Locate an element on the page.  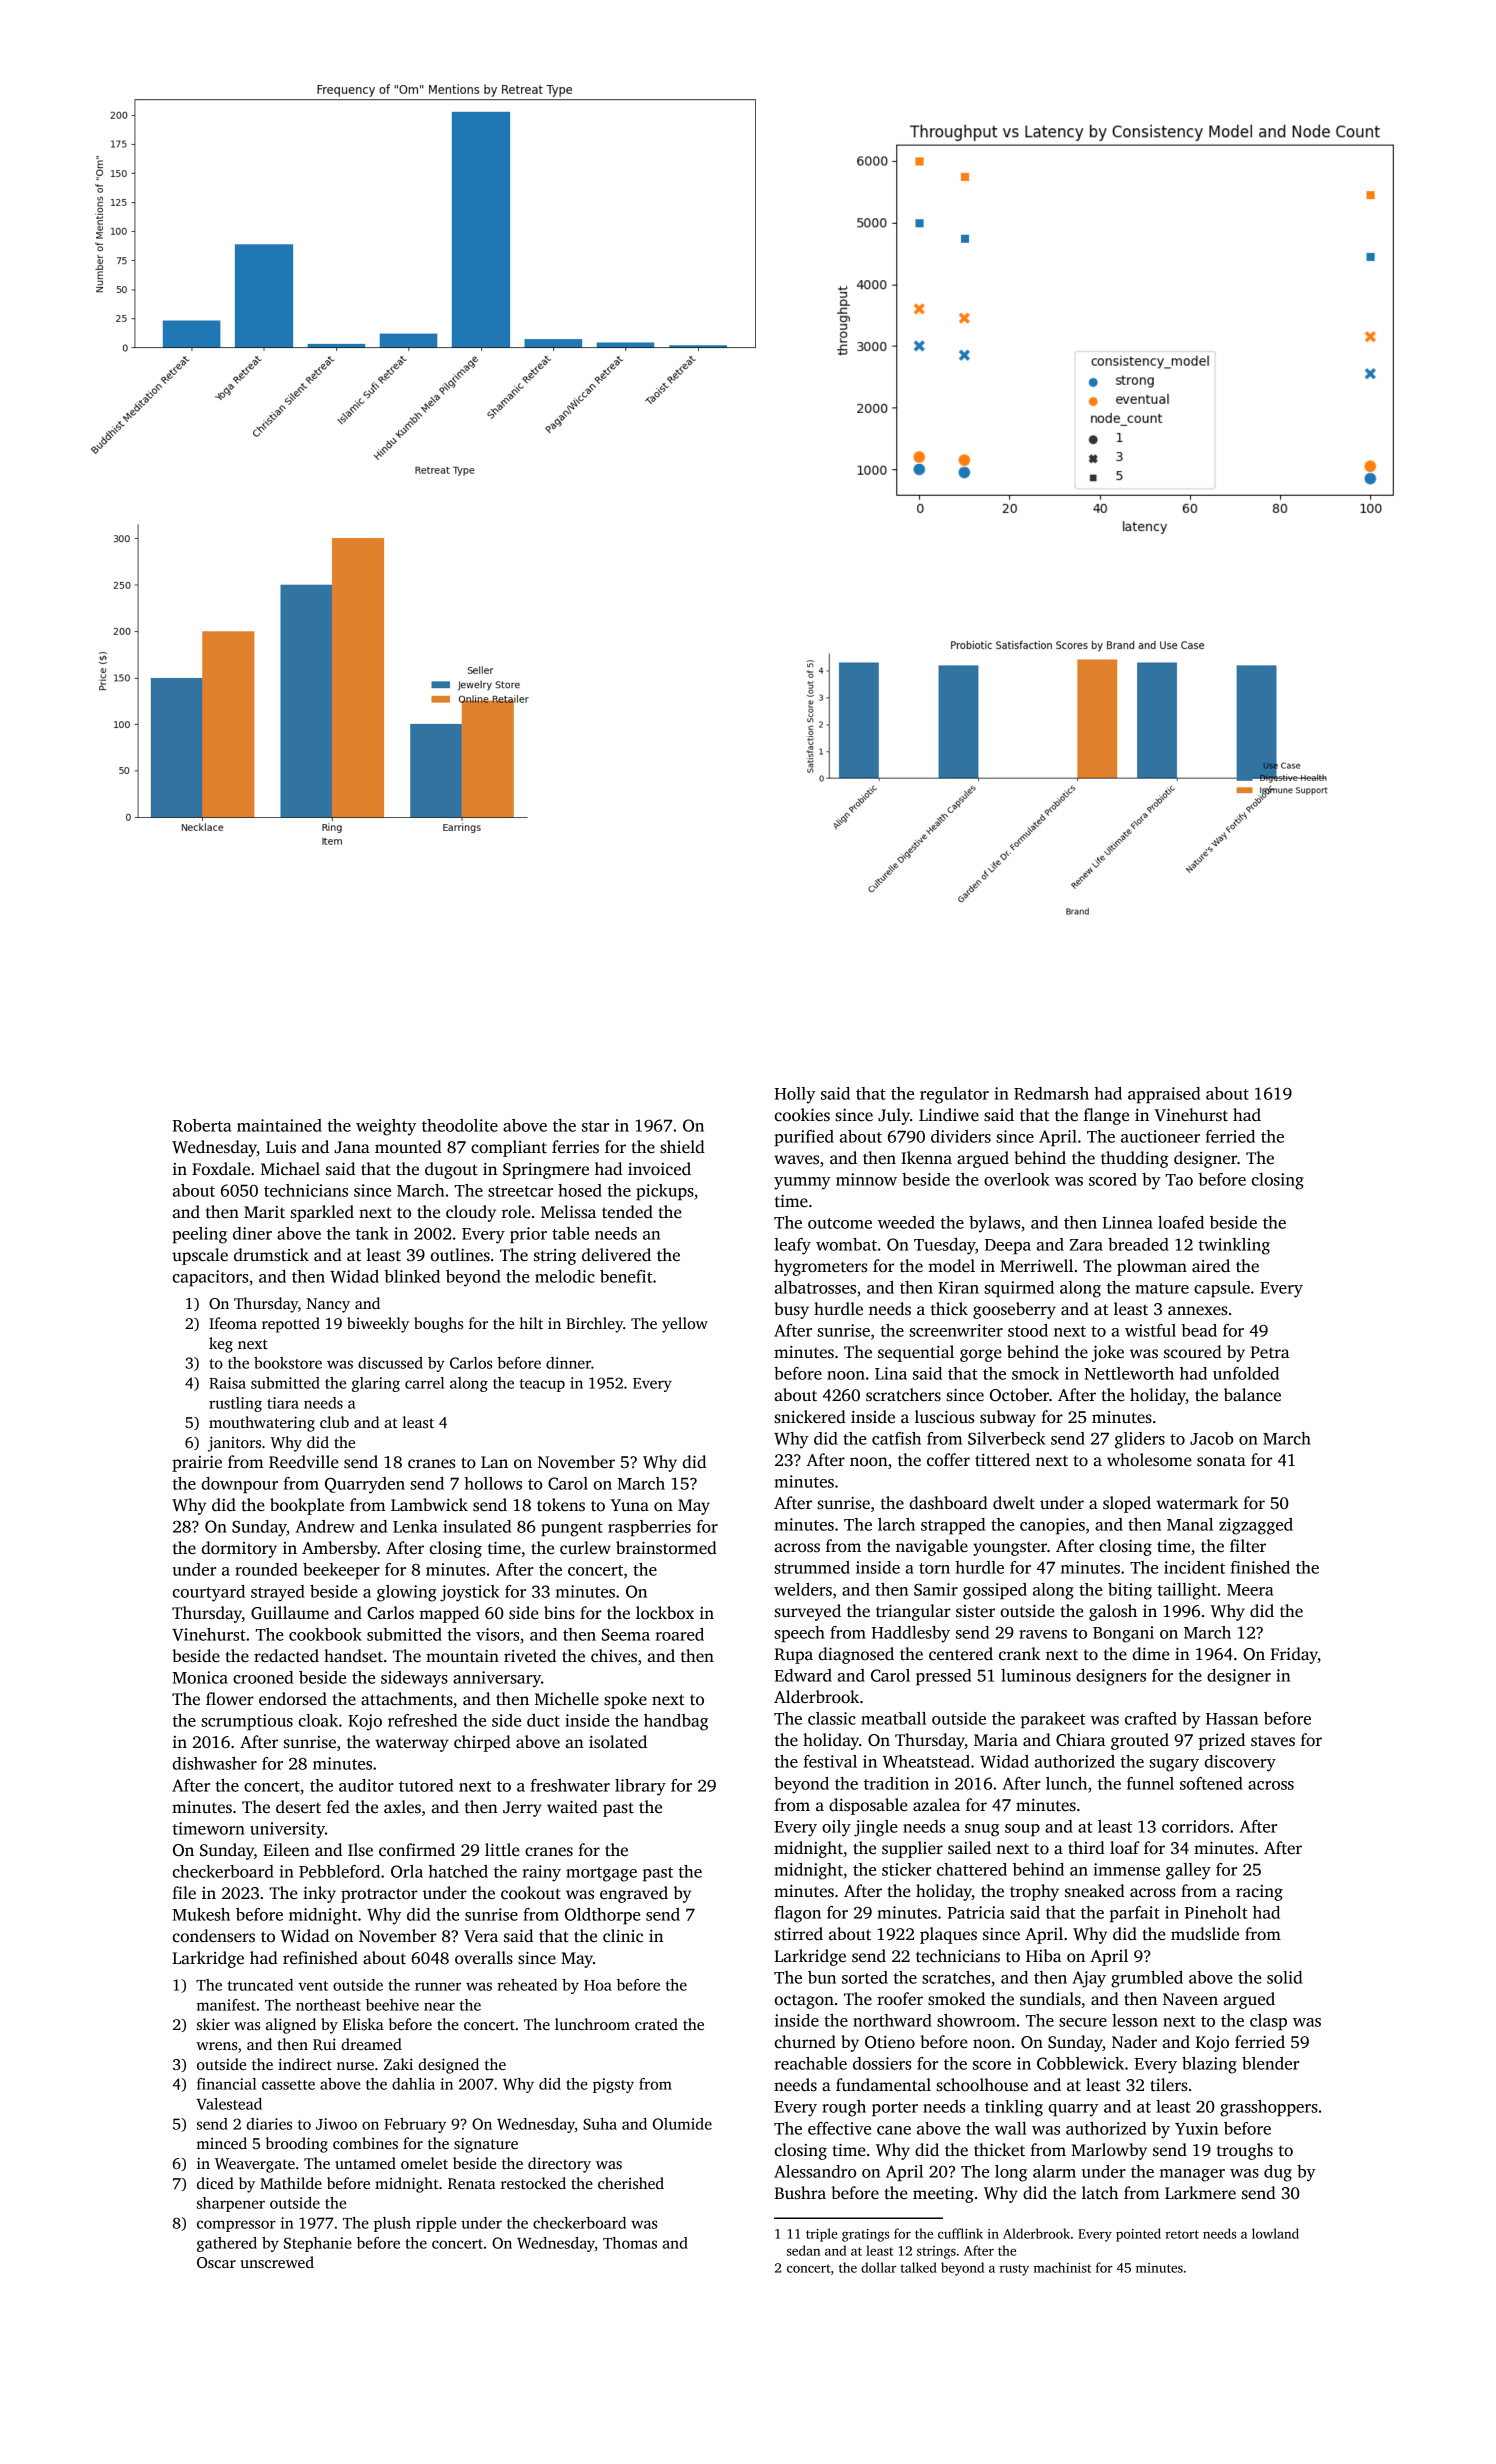
Foxdale is located at coordinates (221, 1169).
